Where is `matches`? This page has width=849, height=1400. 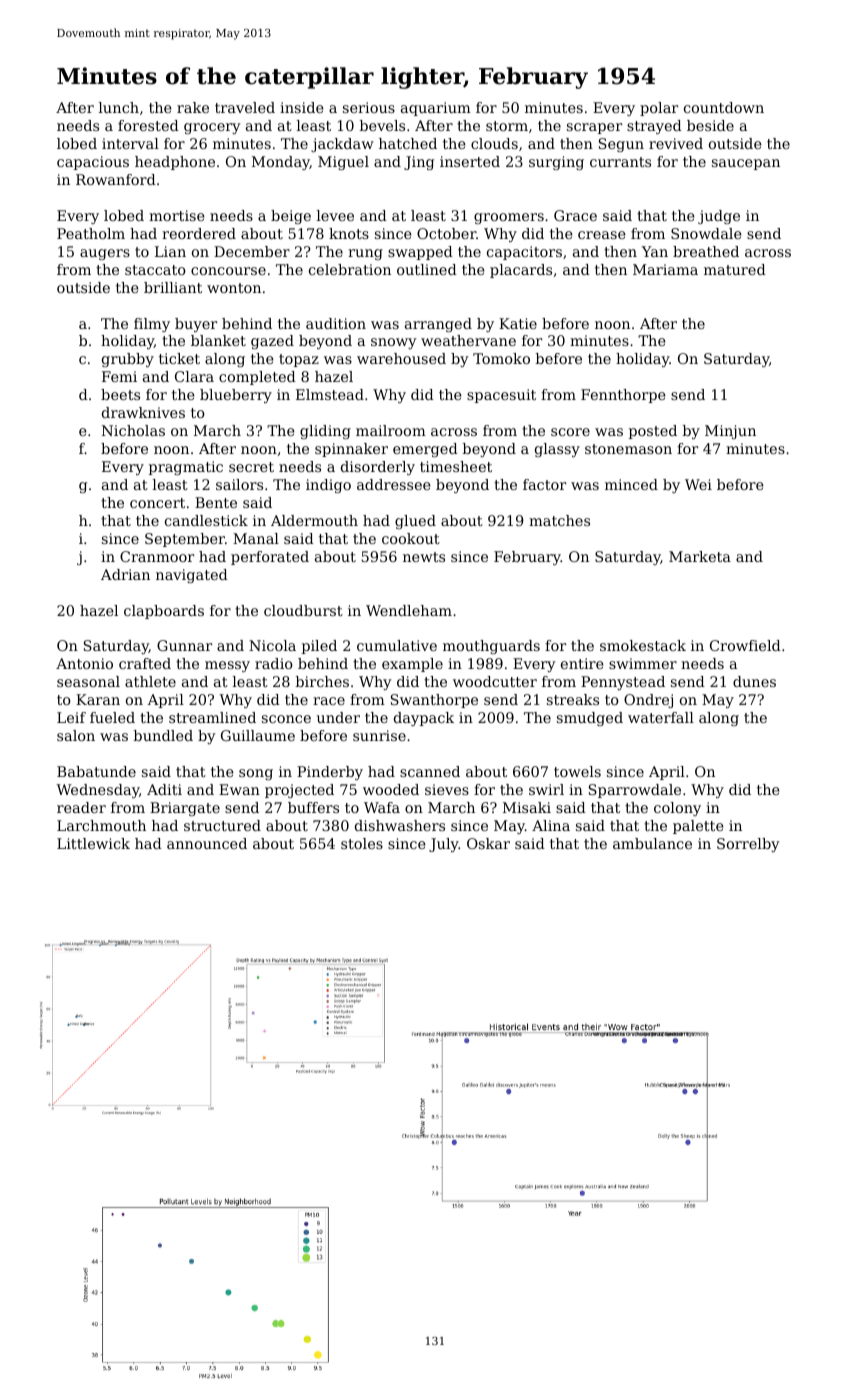 matches is located at coordinates (559, 520).
